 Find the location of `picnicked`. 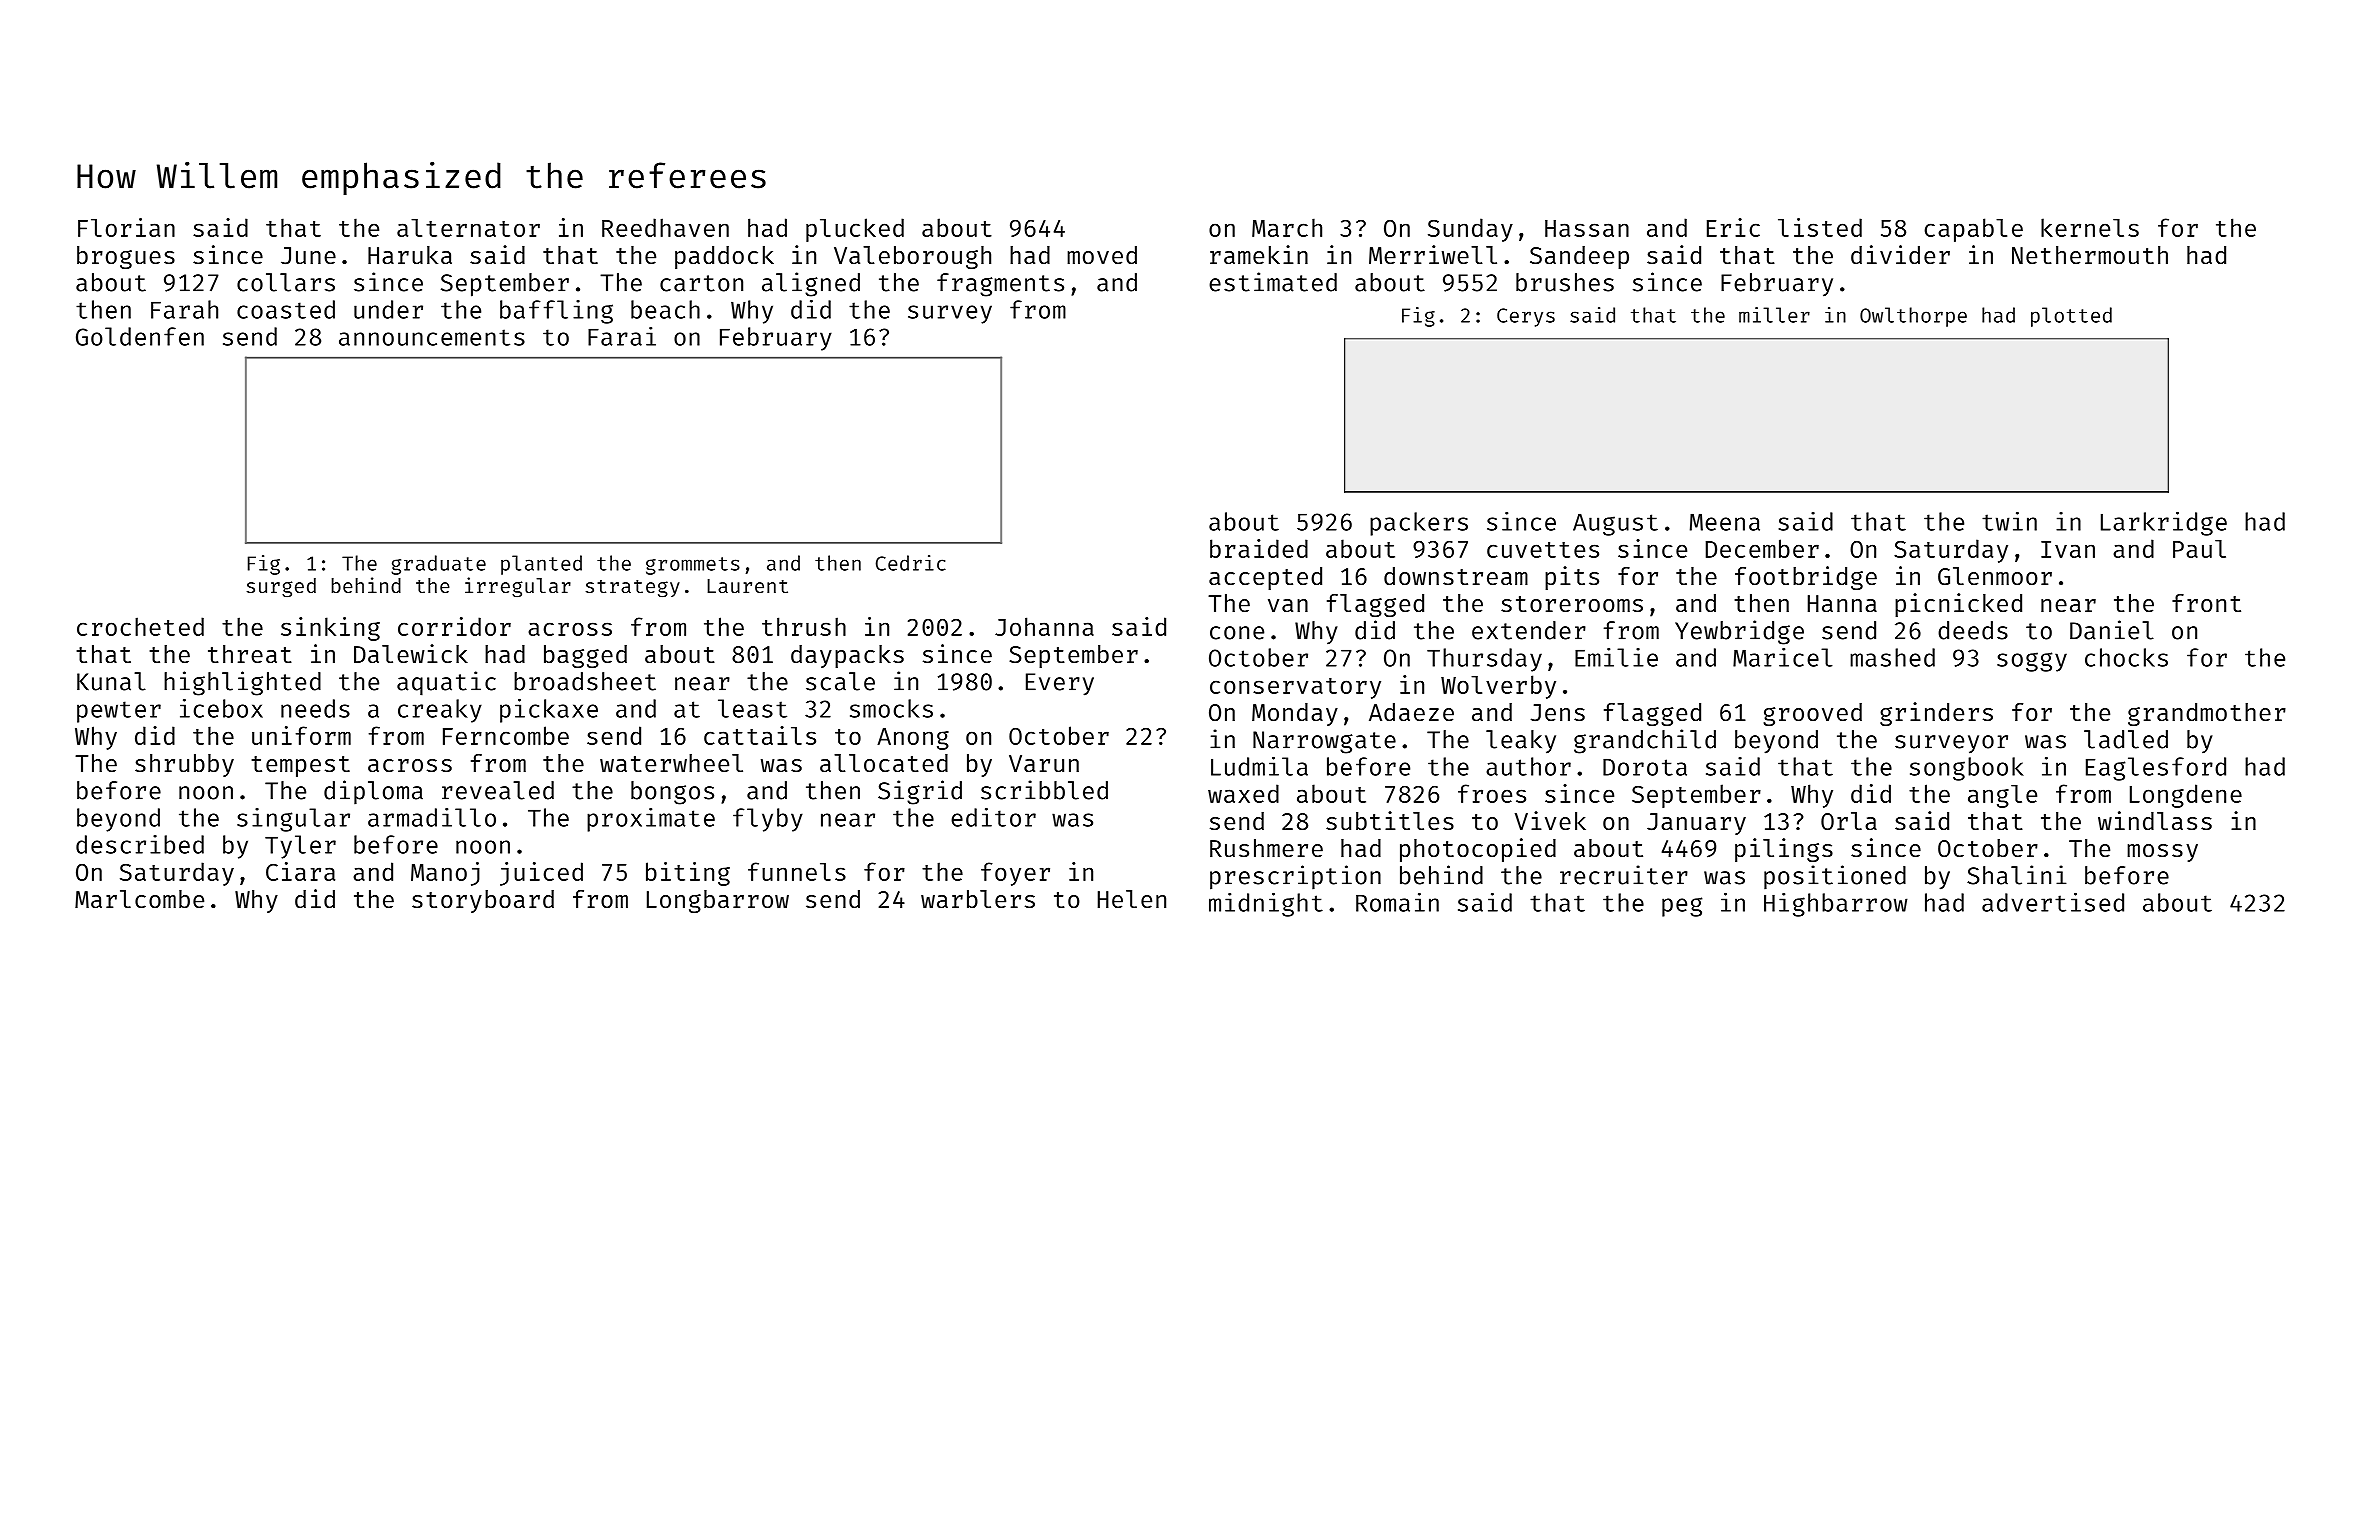

picnicked is located at coordinates (1958, 605).
